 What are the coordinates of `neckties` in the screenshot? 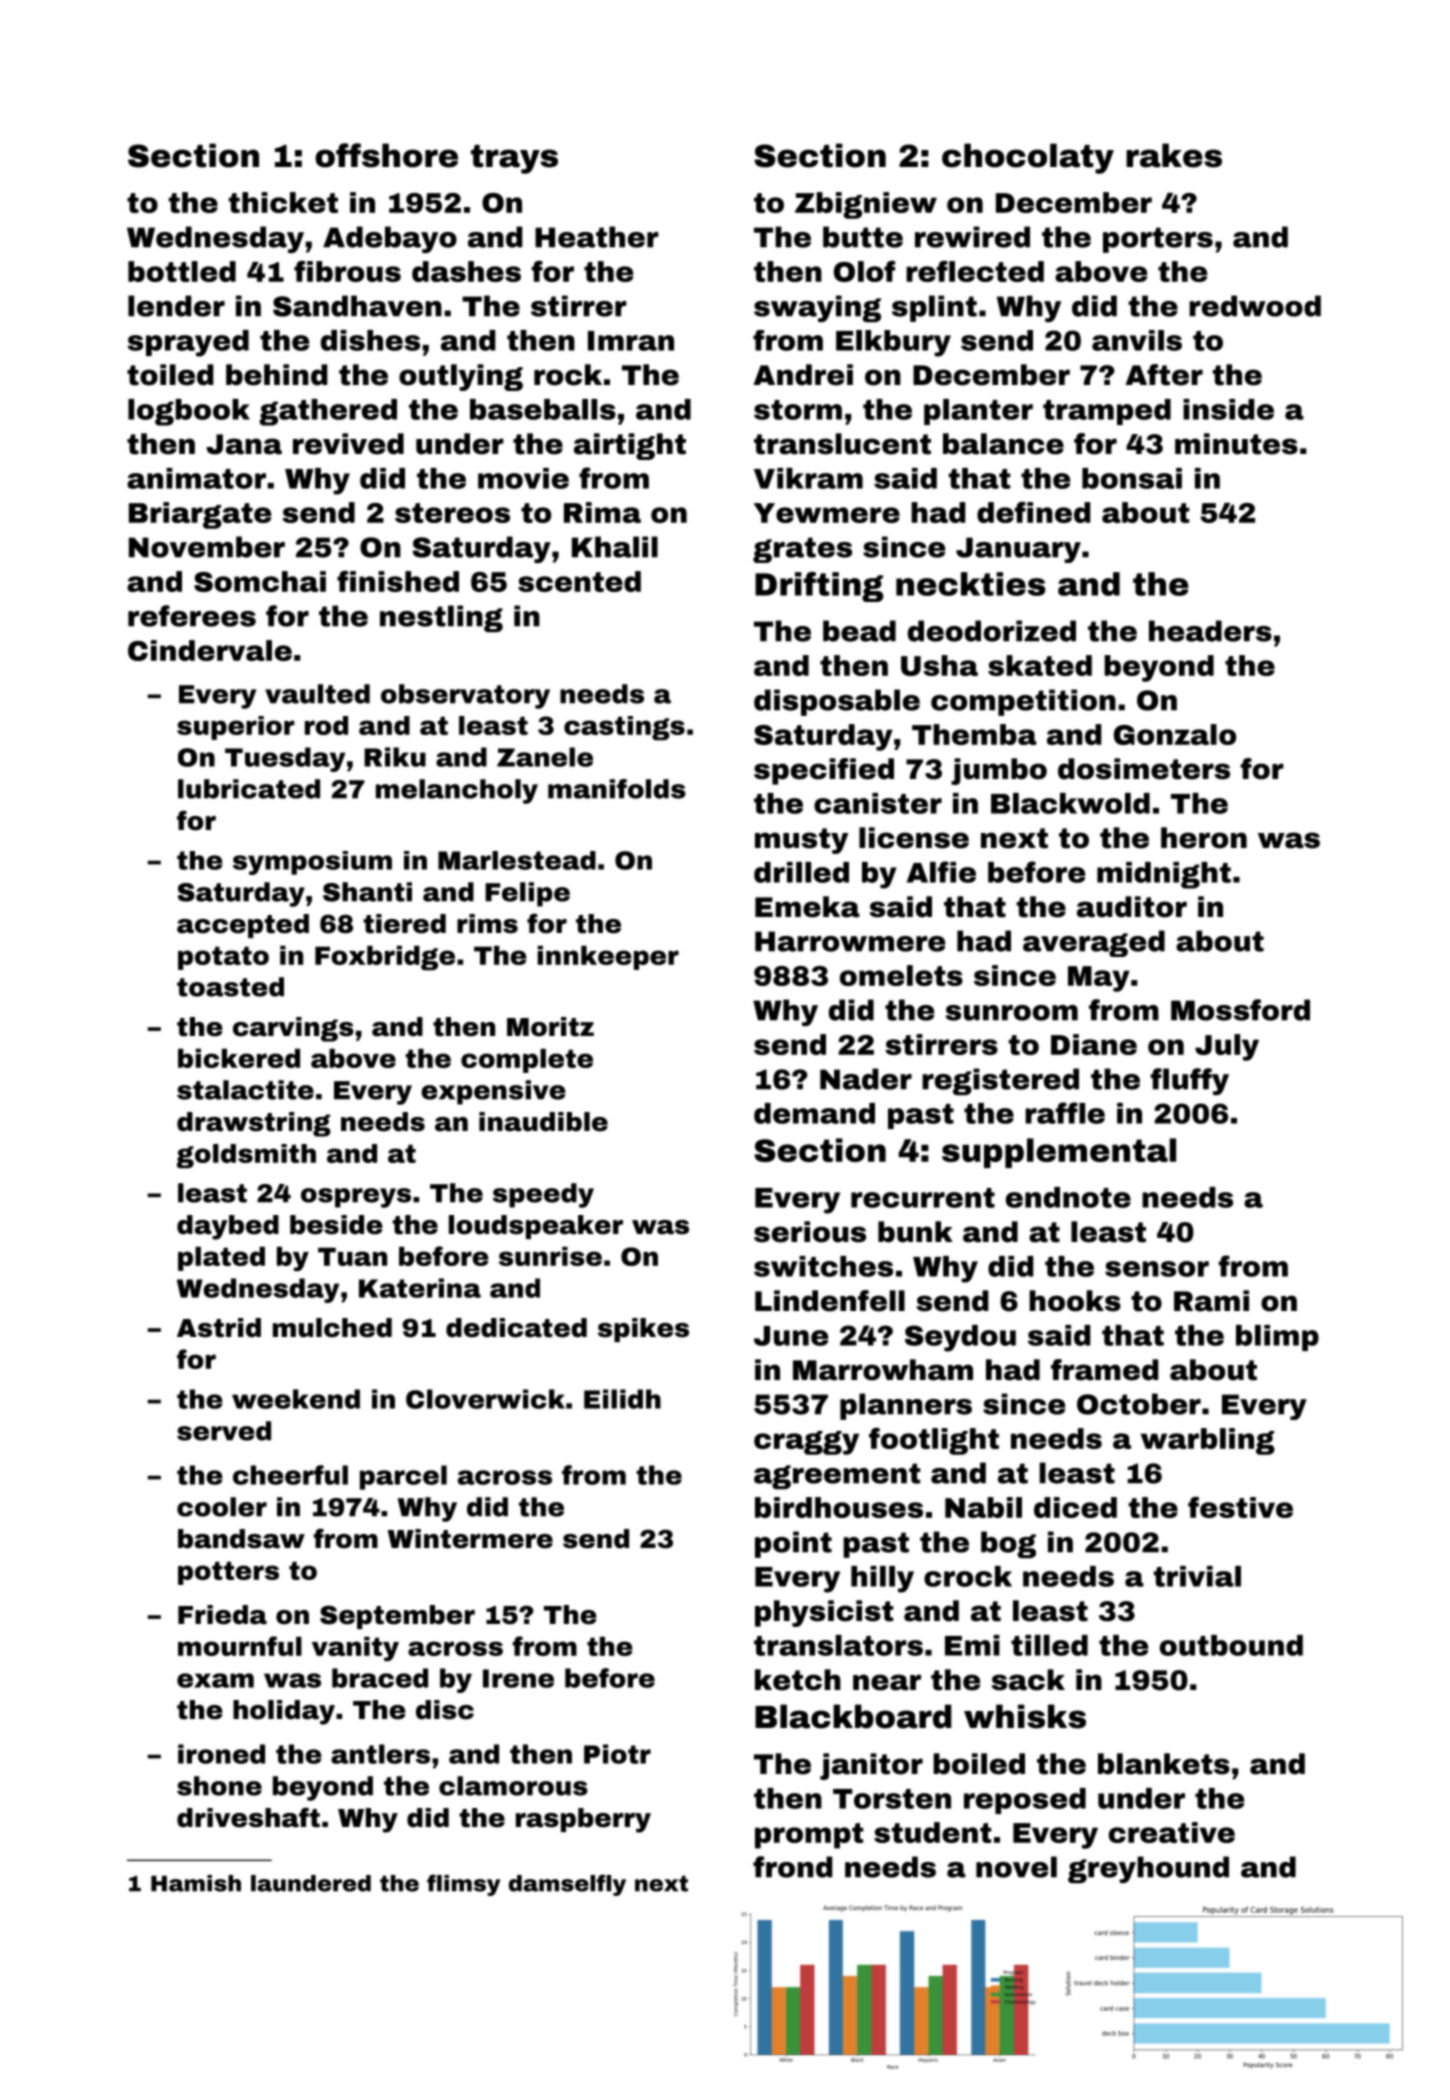 It's located at (971, 584).
